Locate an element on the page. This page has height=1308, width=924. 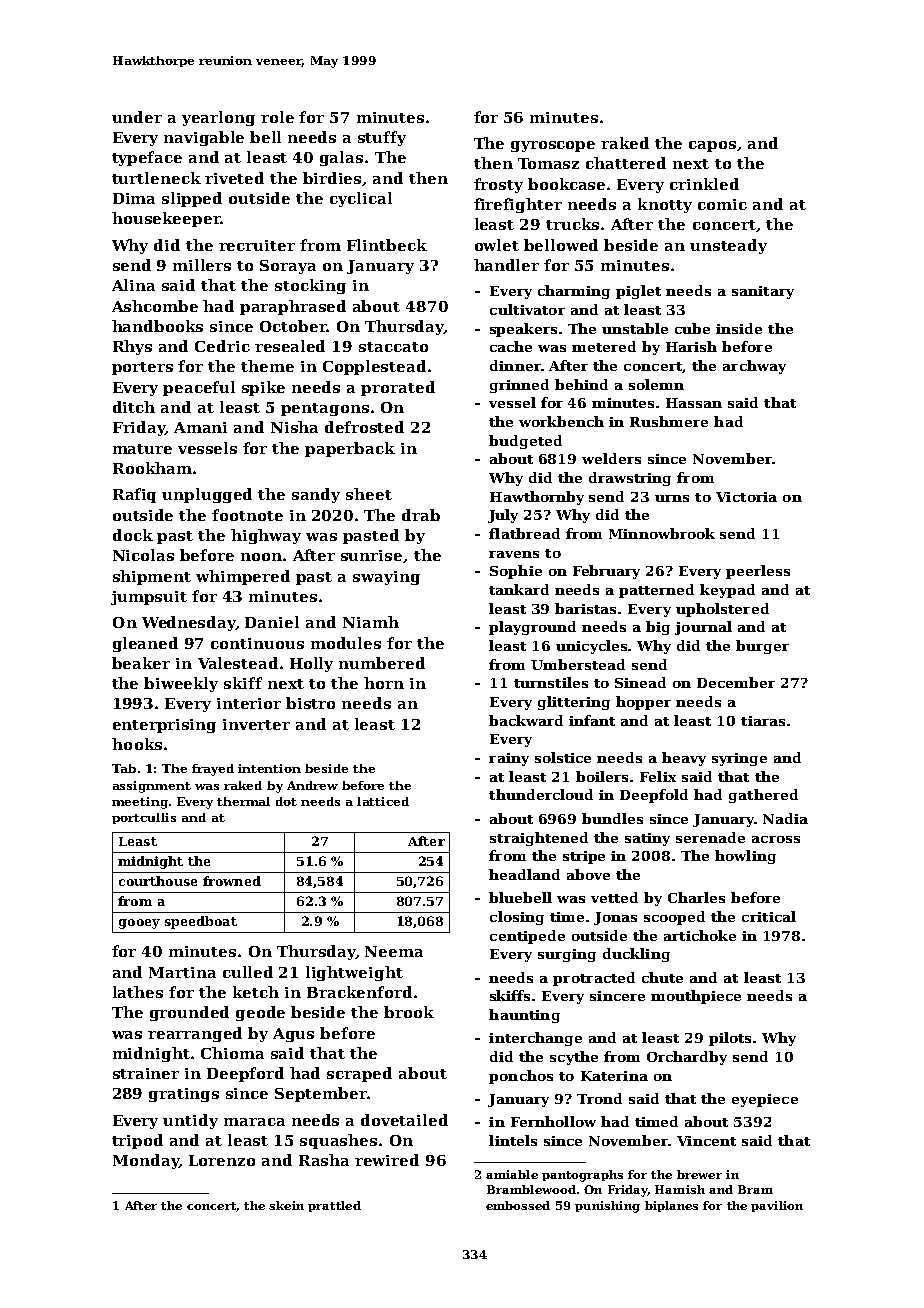
dock is located at coordinates (133, 535).
